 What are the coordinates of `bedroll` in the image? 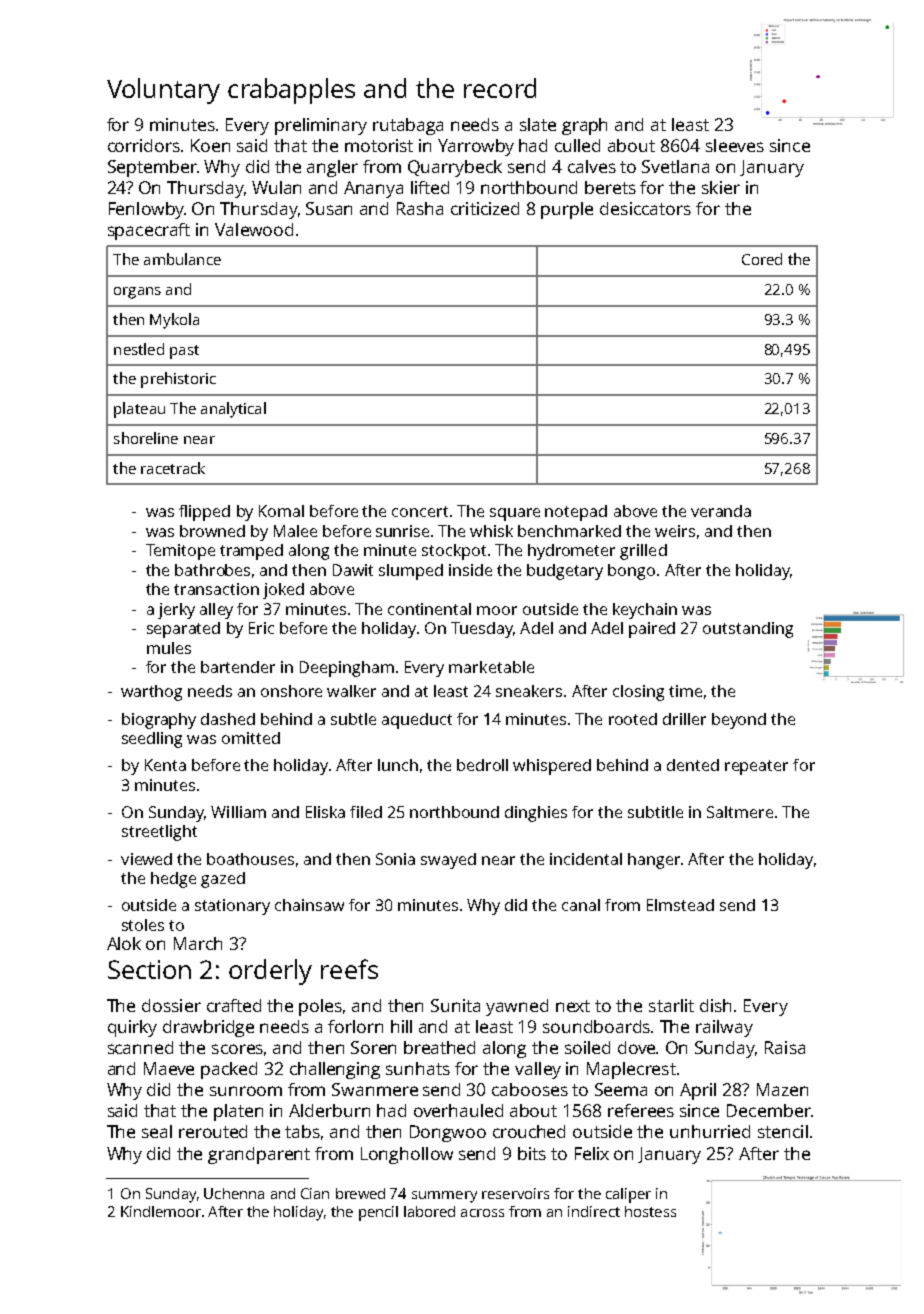 It's located at (482, 765).
